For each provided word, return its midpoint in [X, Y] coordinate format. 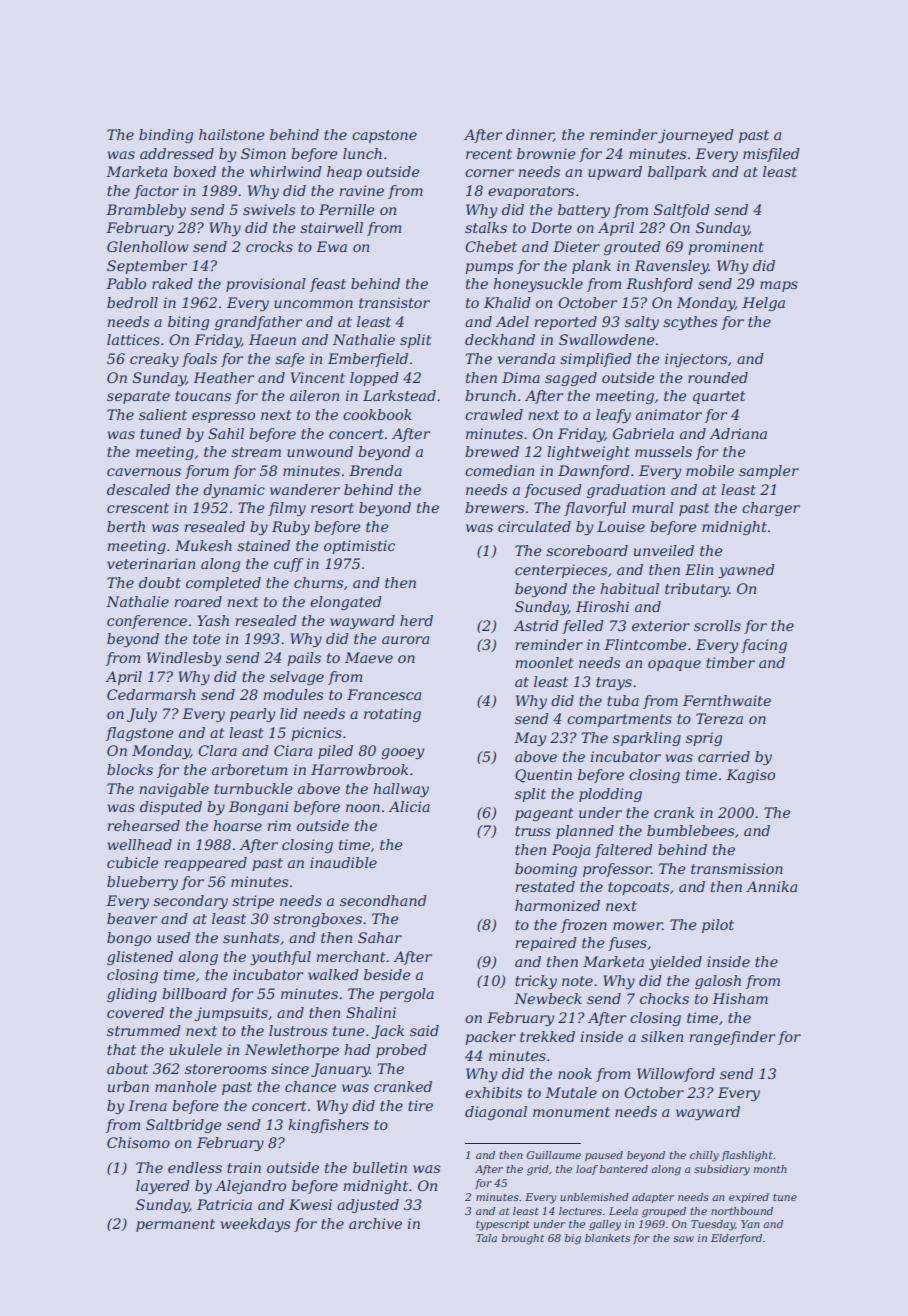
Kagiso [750, 776]
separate [138, 397]
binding [166, 136]
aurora [405, 640]
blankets [607, 1238]
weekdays [255, 1225]
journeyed [696, 136]
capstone [384, 136]
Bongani [258, 808]
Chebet [491, 246]
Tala [486, 1238]
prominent [726, 248]
